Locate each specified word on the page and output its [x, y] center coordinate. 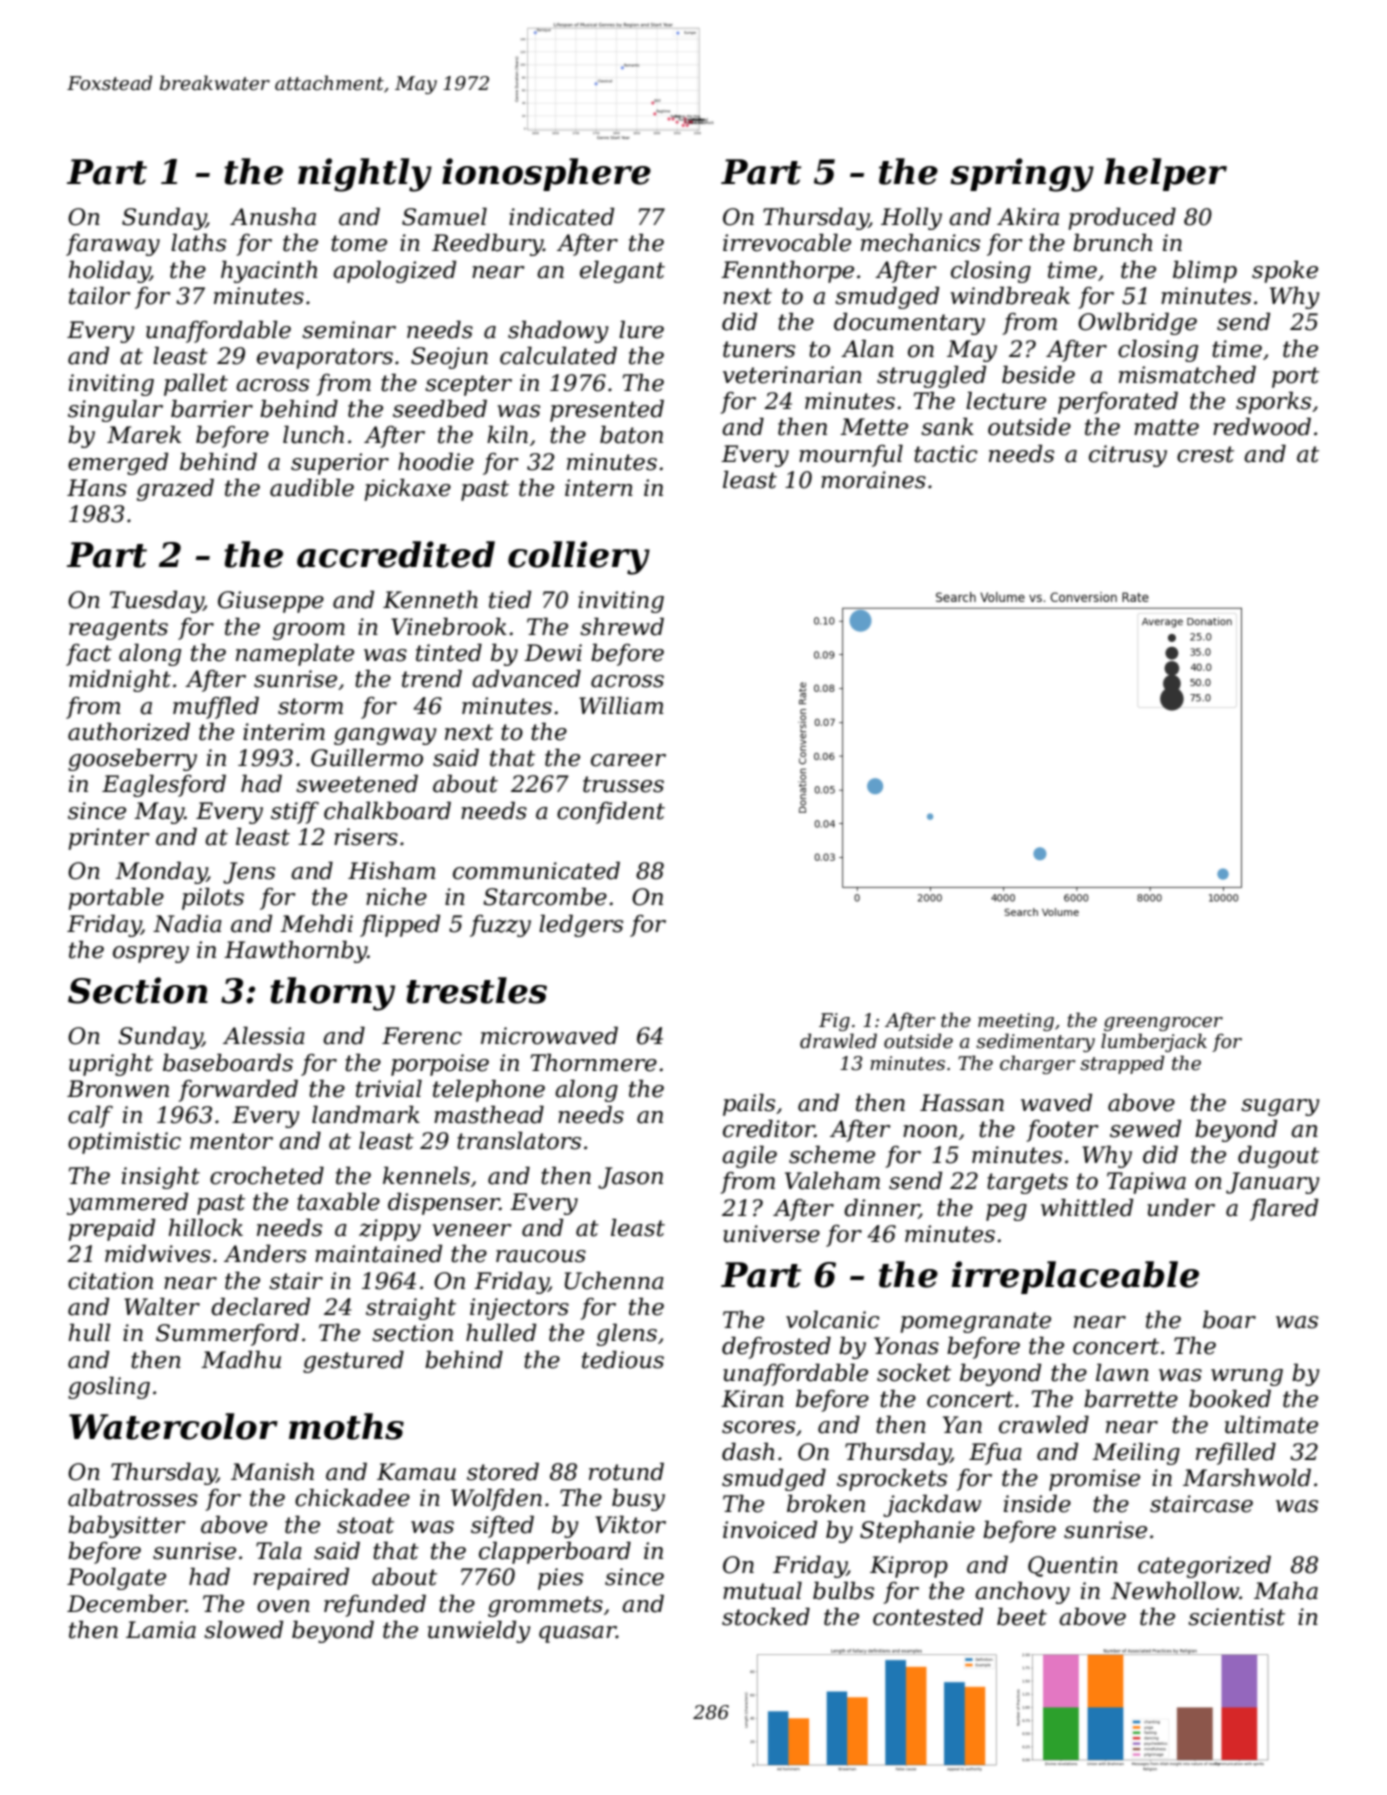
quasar [577, 1634]
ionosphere [546, 174]
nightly [365, 175]
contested [928, 1616]
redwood [1262, 426]
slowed [243, 1629]
